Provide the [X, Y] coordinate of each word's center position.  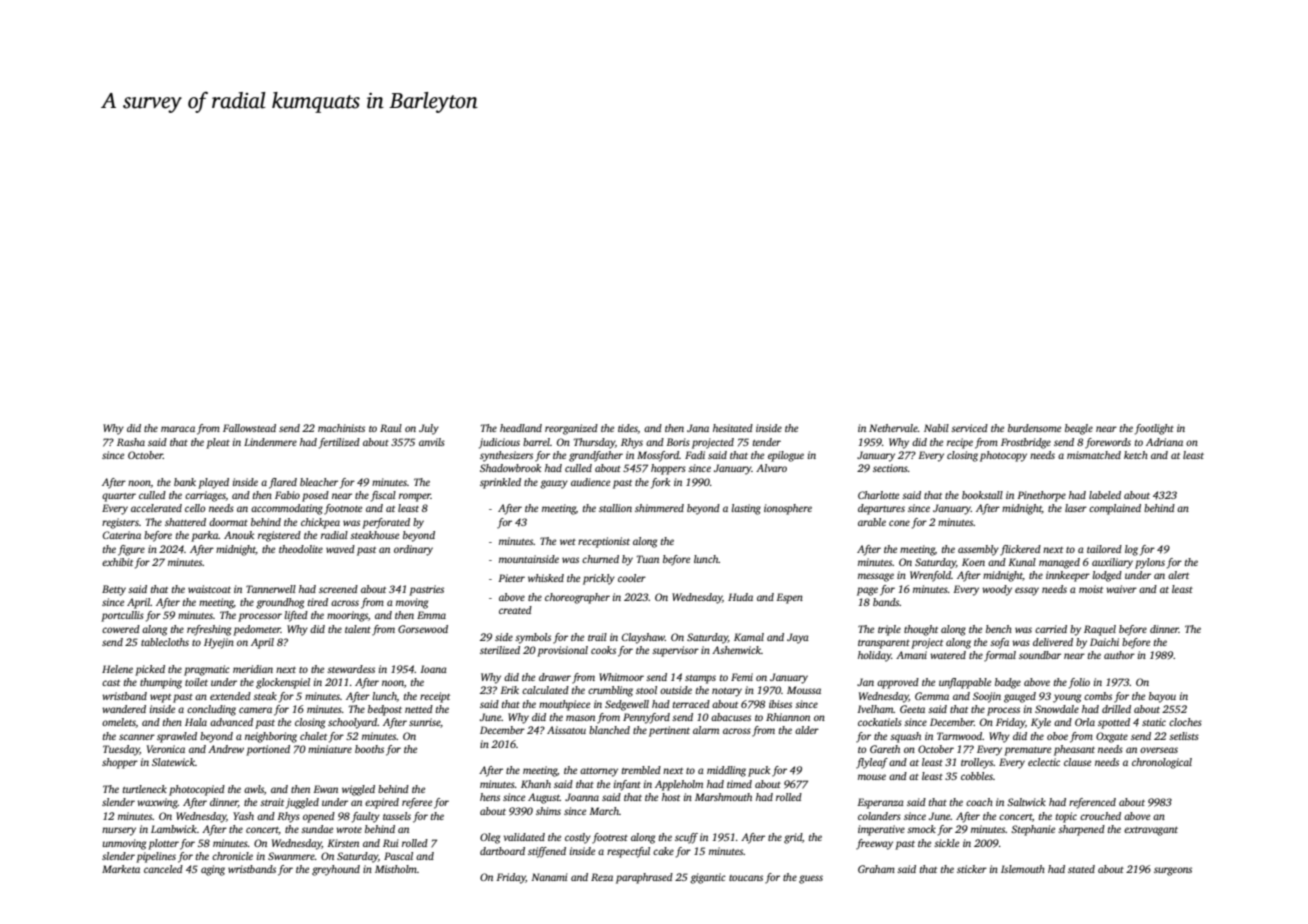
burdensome [1034, 428]
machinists [341, 428]
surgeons [1173, 871]
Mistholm [396, 869]
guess [811, 879]
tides [628, 429]
